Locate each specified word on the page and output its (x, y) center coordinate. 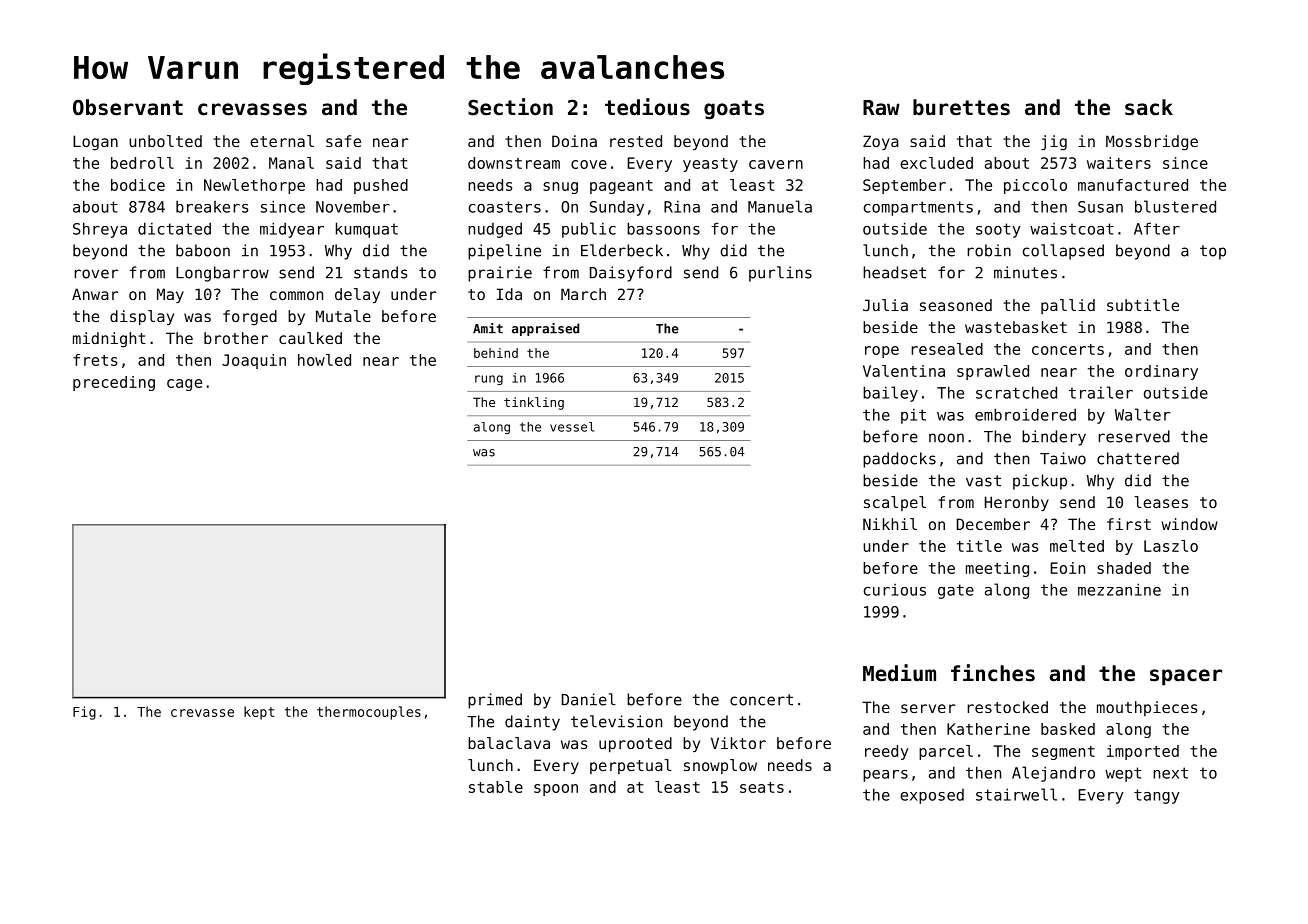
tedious (647, 107)
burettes (961, 107)
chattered (1138, 458)
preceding (114, 383)
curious (895, 590)
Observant (128, 107)
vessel (572, 427)
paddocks (899, 460)
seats (762, 787)
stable (496, 787)
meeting (997, 569)
